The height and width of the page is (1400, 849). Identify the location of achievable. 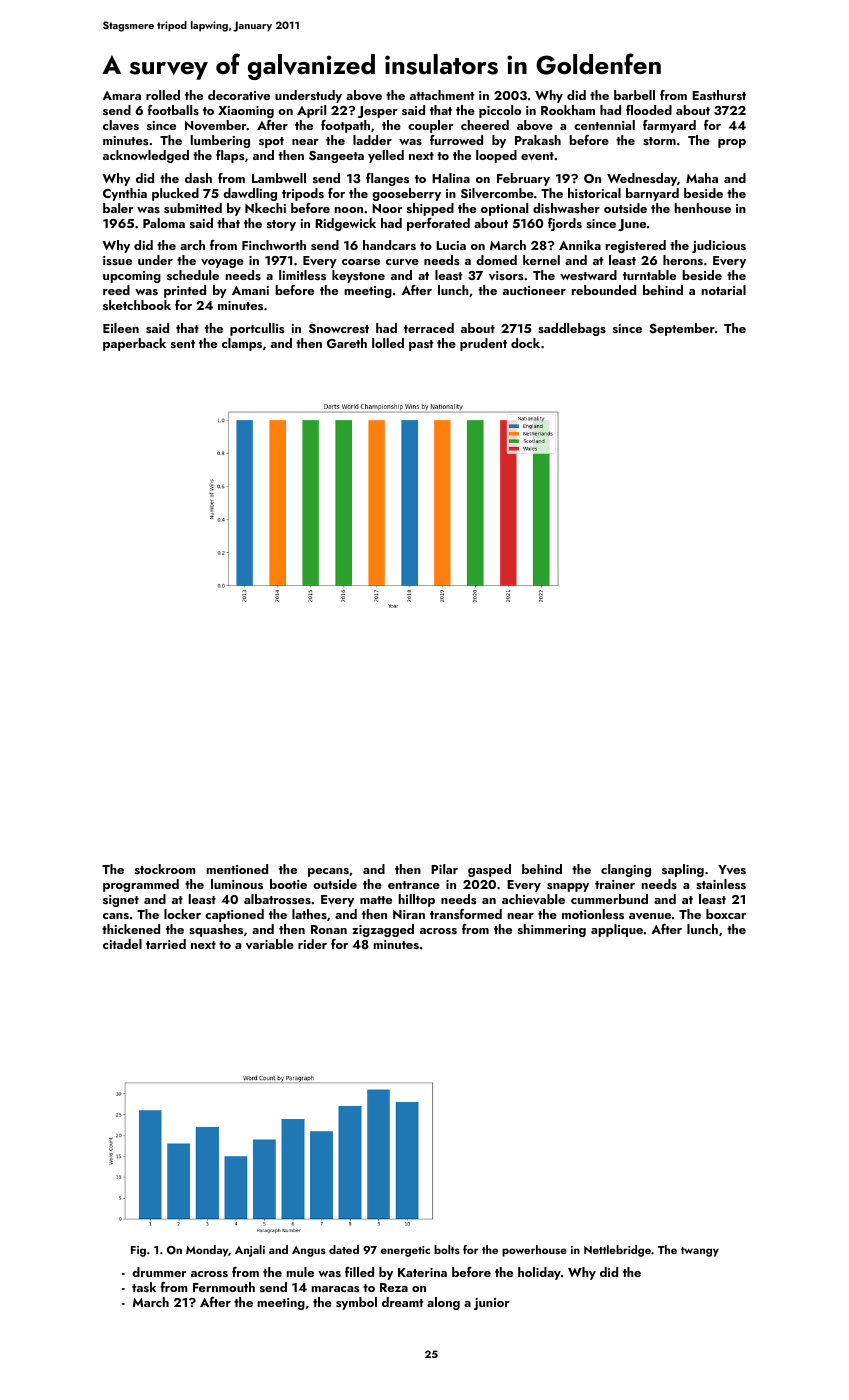
(533, 899).
